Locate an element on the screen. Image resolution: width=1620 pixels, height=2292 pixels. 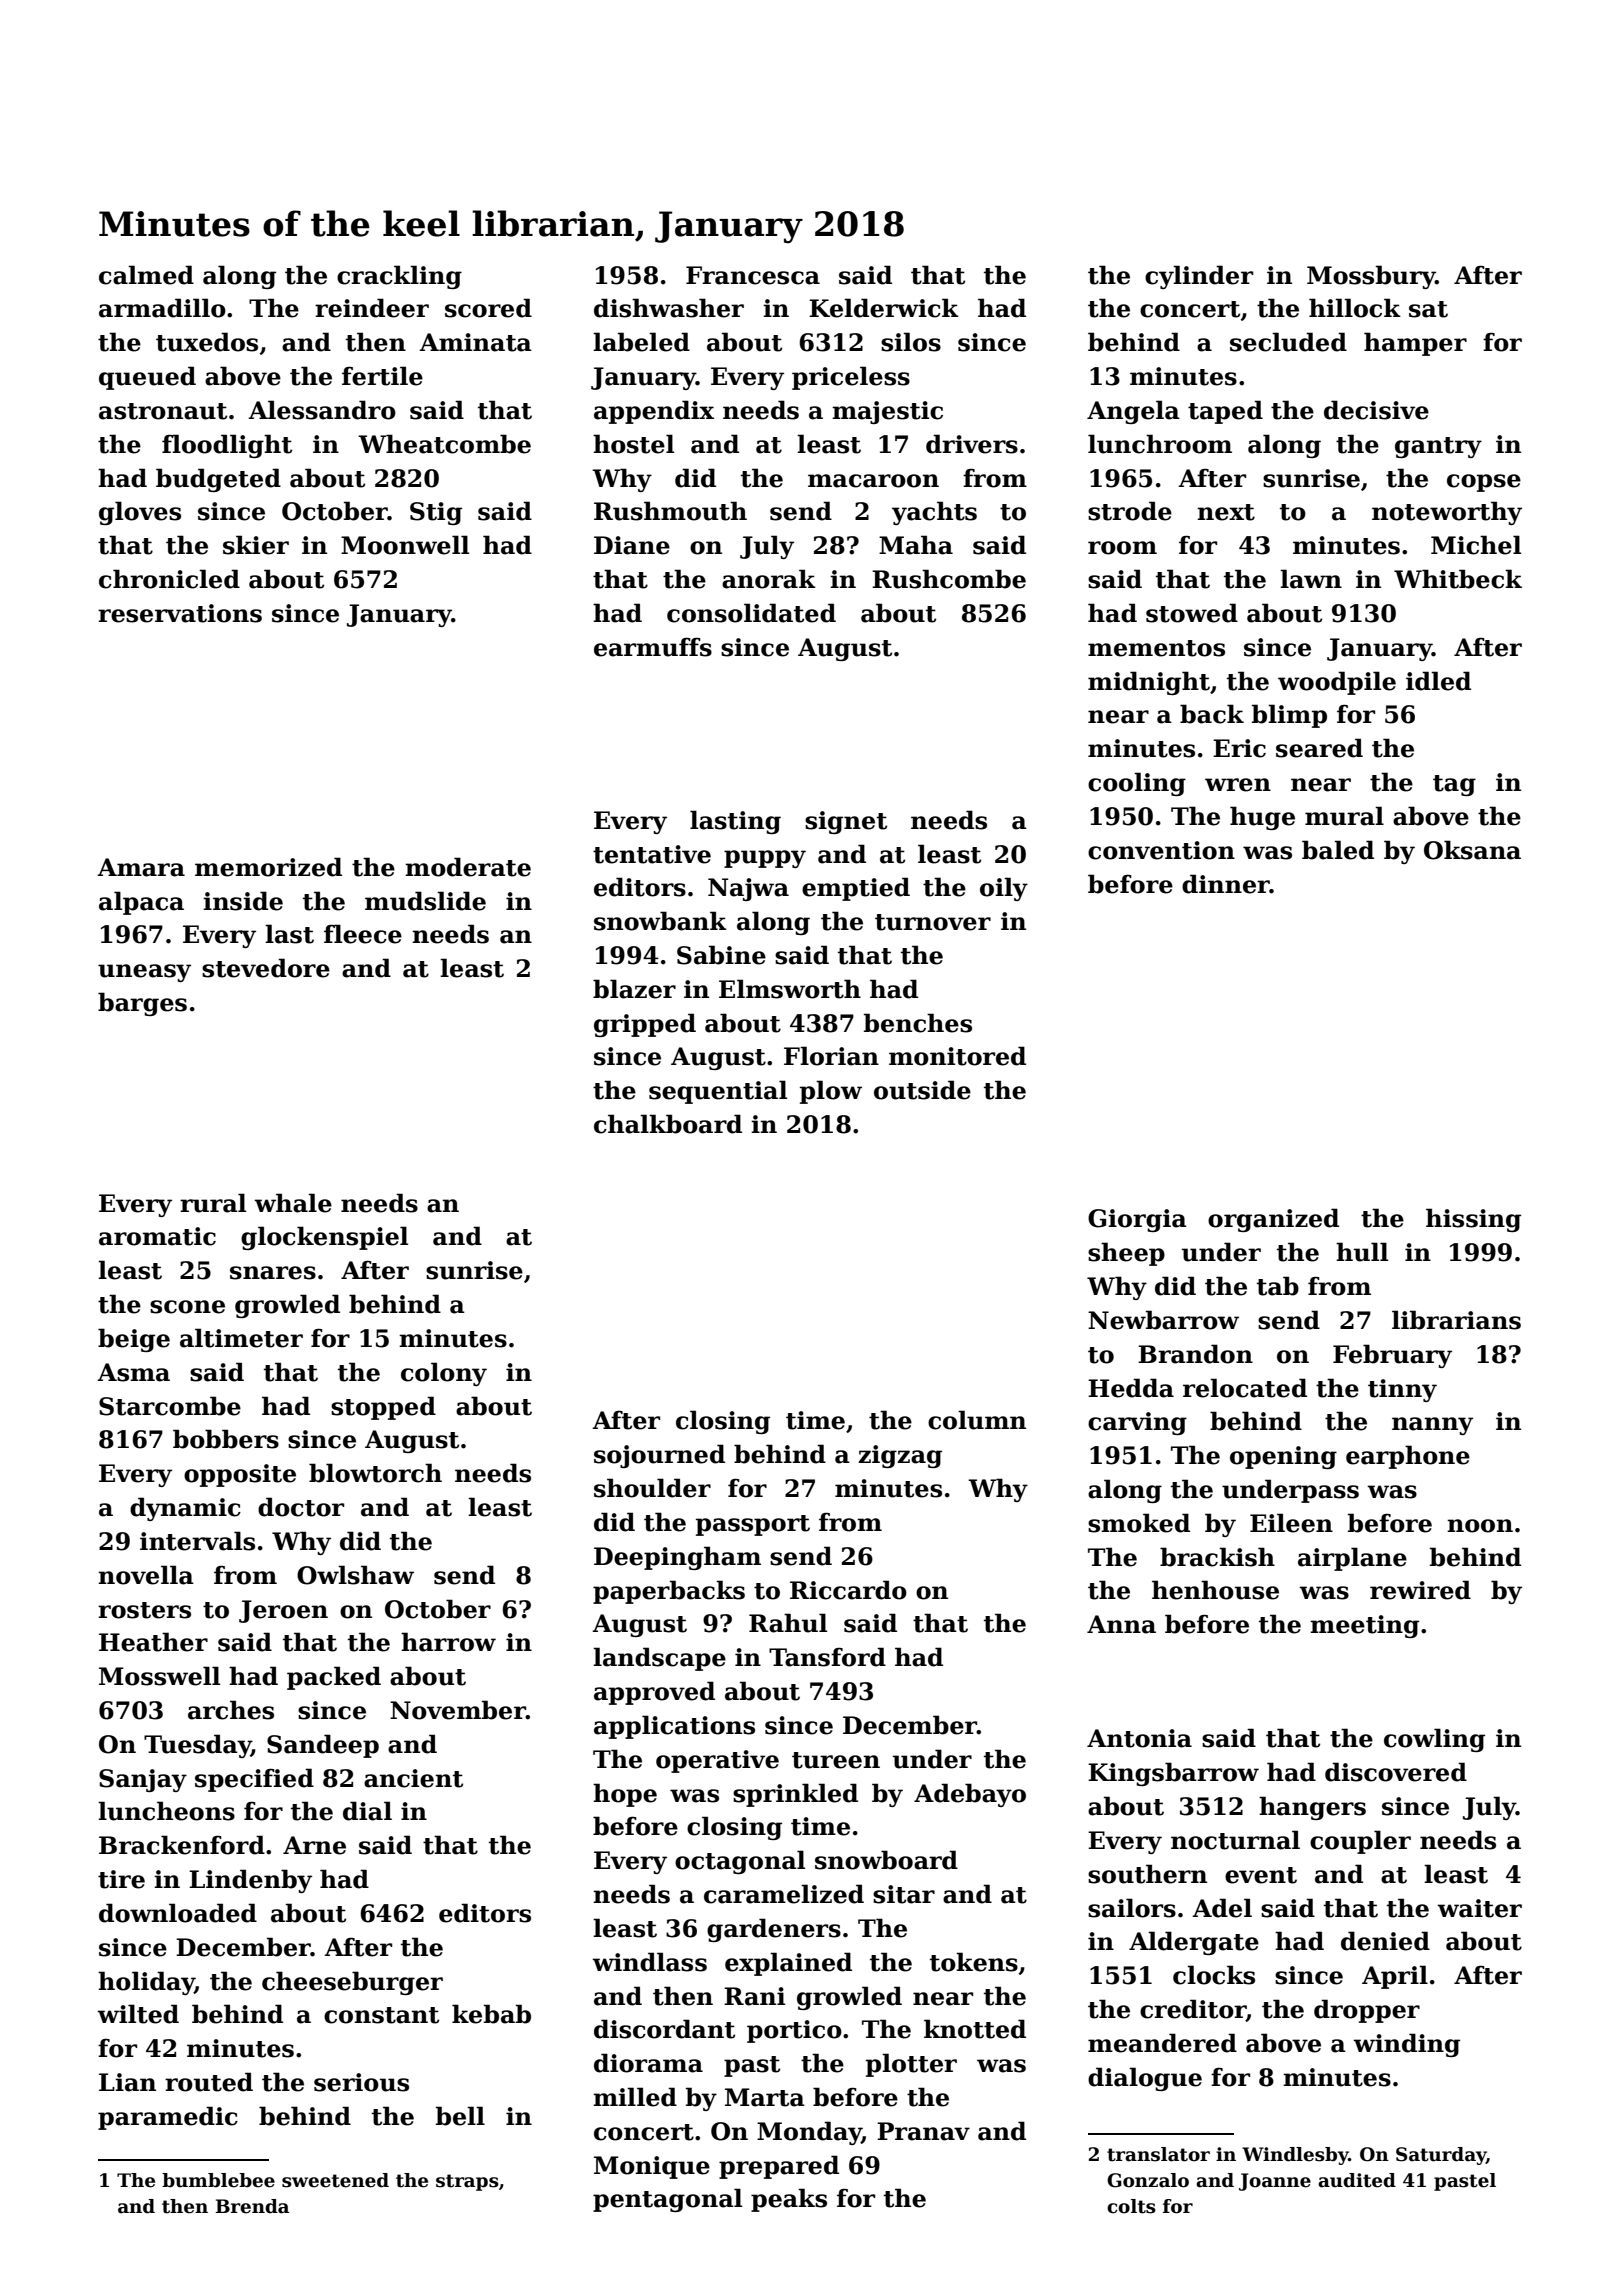
reservations is located at coordinates (180, 613).
